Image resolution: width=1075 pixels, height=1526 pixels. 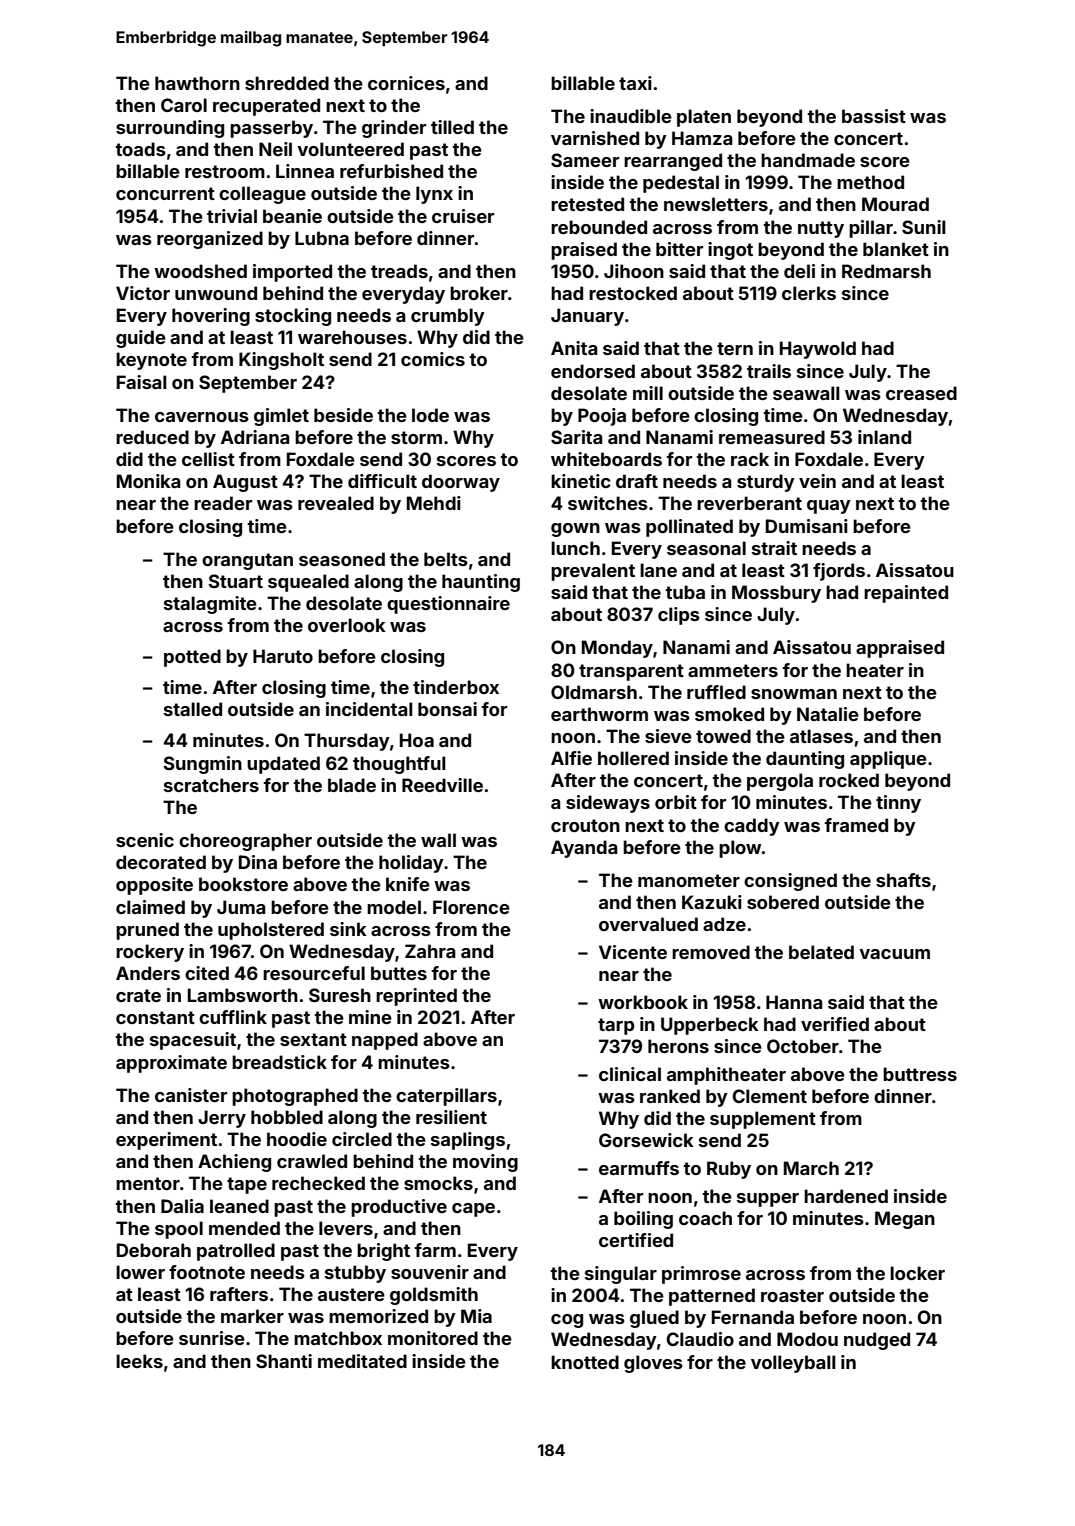 What do you see at coordinates (139, 1361) in the screenshot?
I see `leeks` at bounding box center [139, 1361].
